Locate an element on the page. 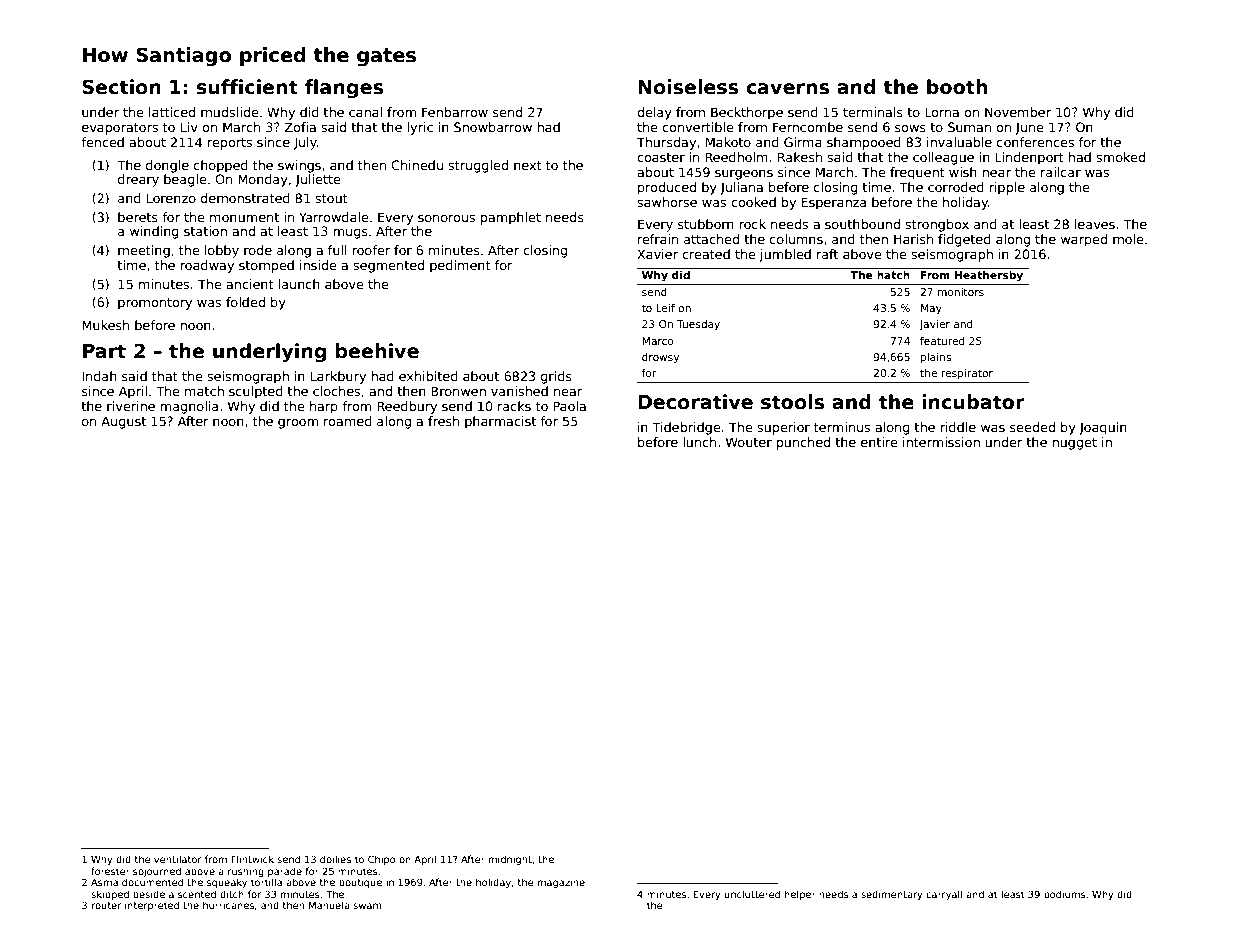 The width and height of the document is (1233, 952). podiums is located at coordinates (1065, 895).
